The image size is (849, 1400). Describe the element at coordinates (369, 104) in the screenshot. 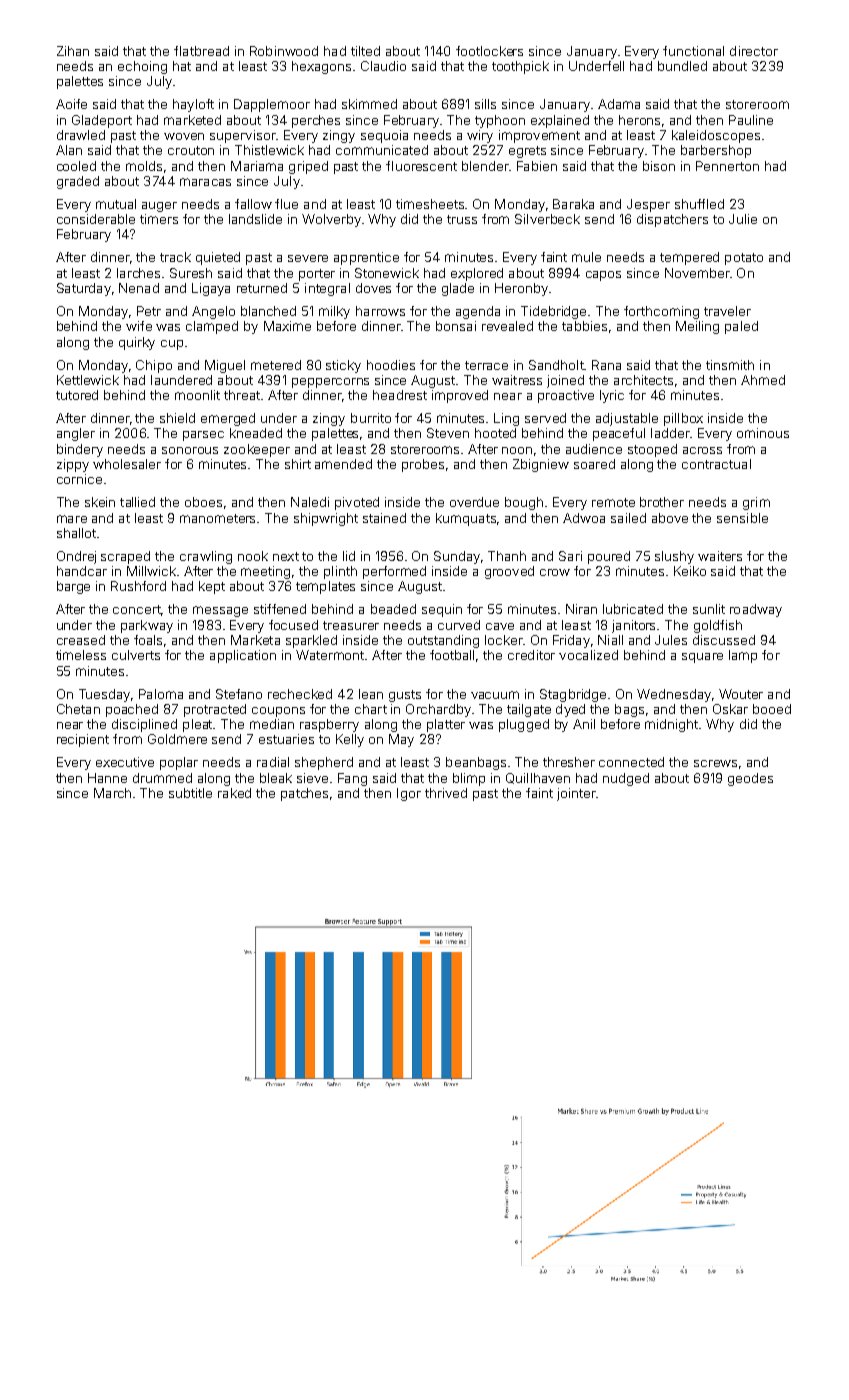

I see `skimmed` at that location.
